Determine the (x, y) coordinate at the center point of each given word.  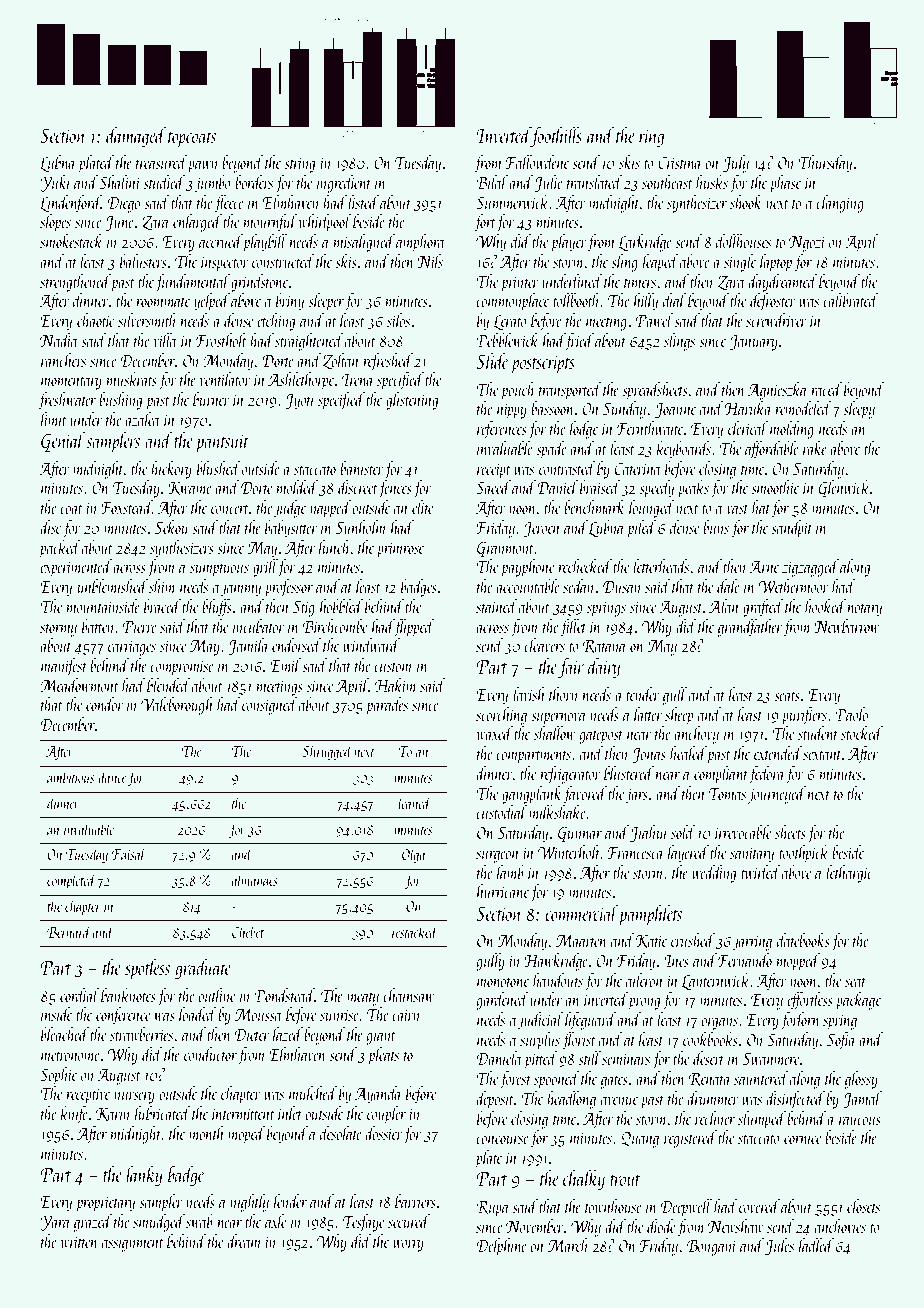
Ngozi (807, 243)
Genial (63, 442)
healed (688, 753)
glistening (412, 401)
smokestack (71, 241)
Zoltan (341, 361)
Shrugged (327, 752)
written (79, 1242)
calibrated (851, 300)
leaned (414, 802)
